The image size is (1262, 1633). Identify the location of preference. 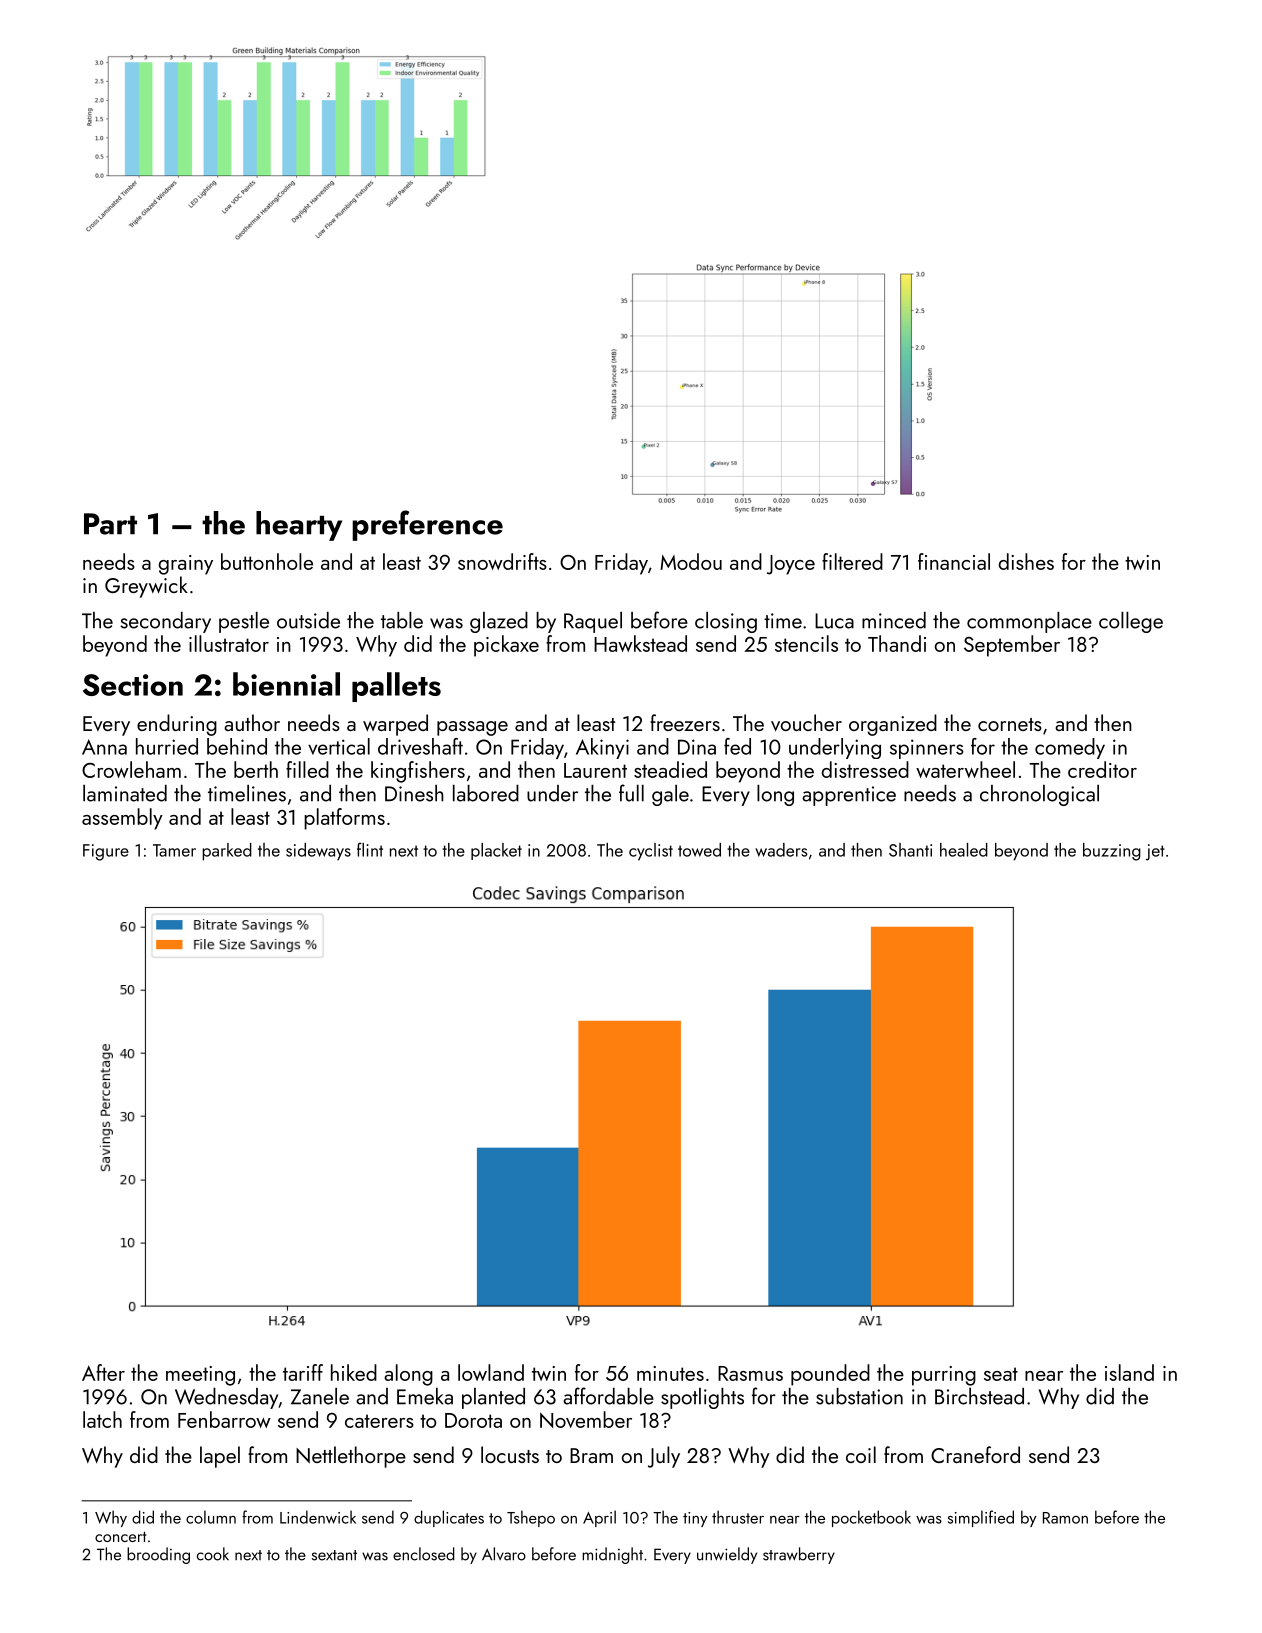
(427, 525).
